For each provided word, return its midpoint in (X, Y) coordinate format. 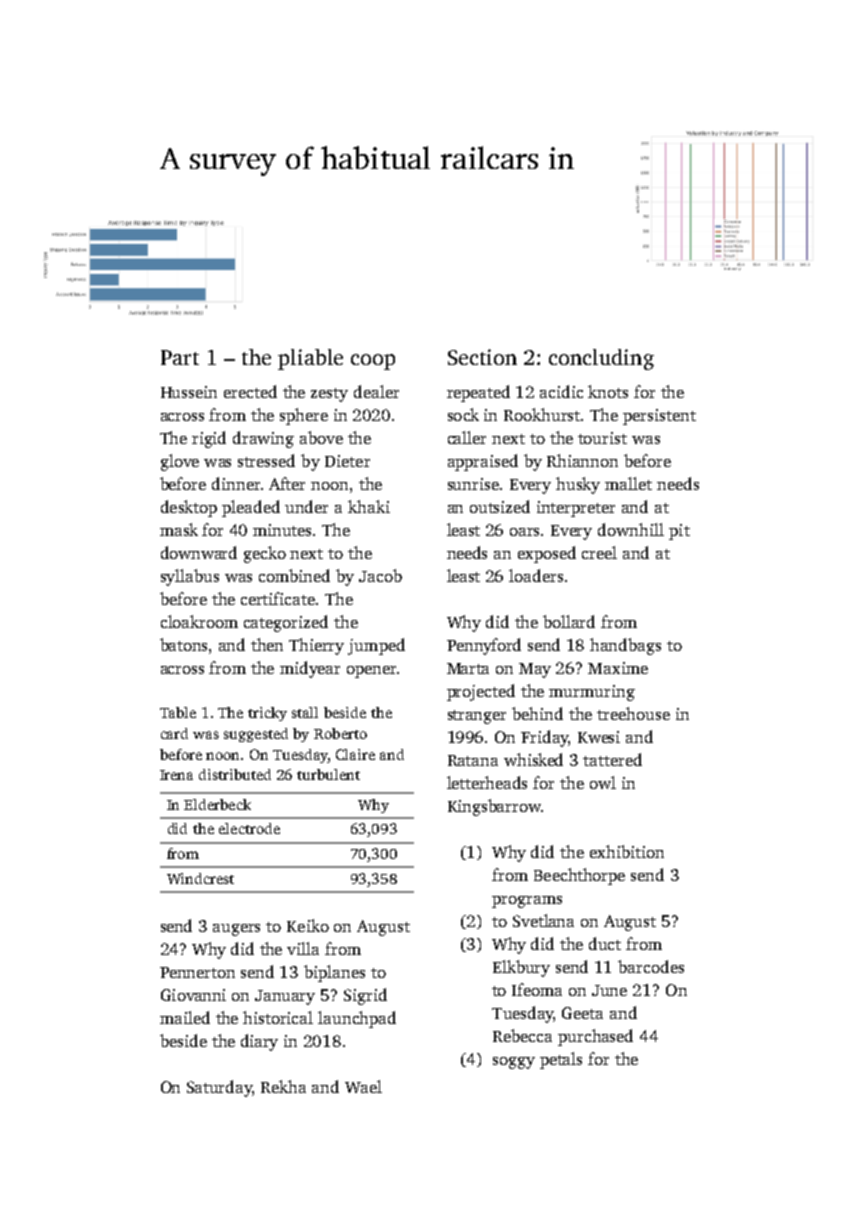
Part (180, 357)
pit (679, 532)
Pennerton (197, 972)
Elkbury (521, 968)
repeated (478, 393)
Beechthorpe (579, 876)
